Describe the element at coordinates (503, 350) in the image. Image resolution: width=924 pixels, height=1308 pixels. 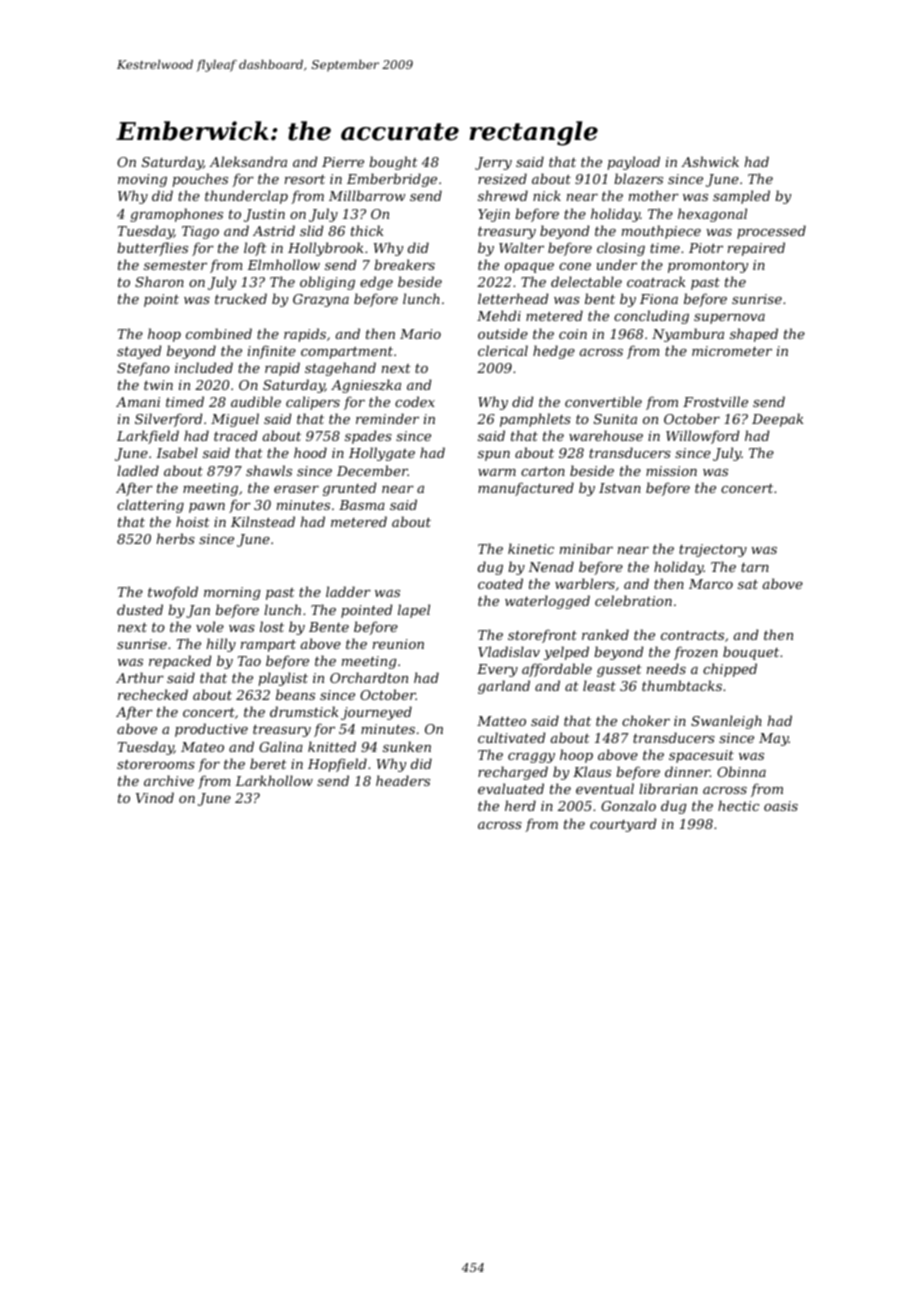
I see `clerical` at that location.
